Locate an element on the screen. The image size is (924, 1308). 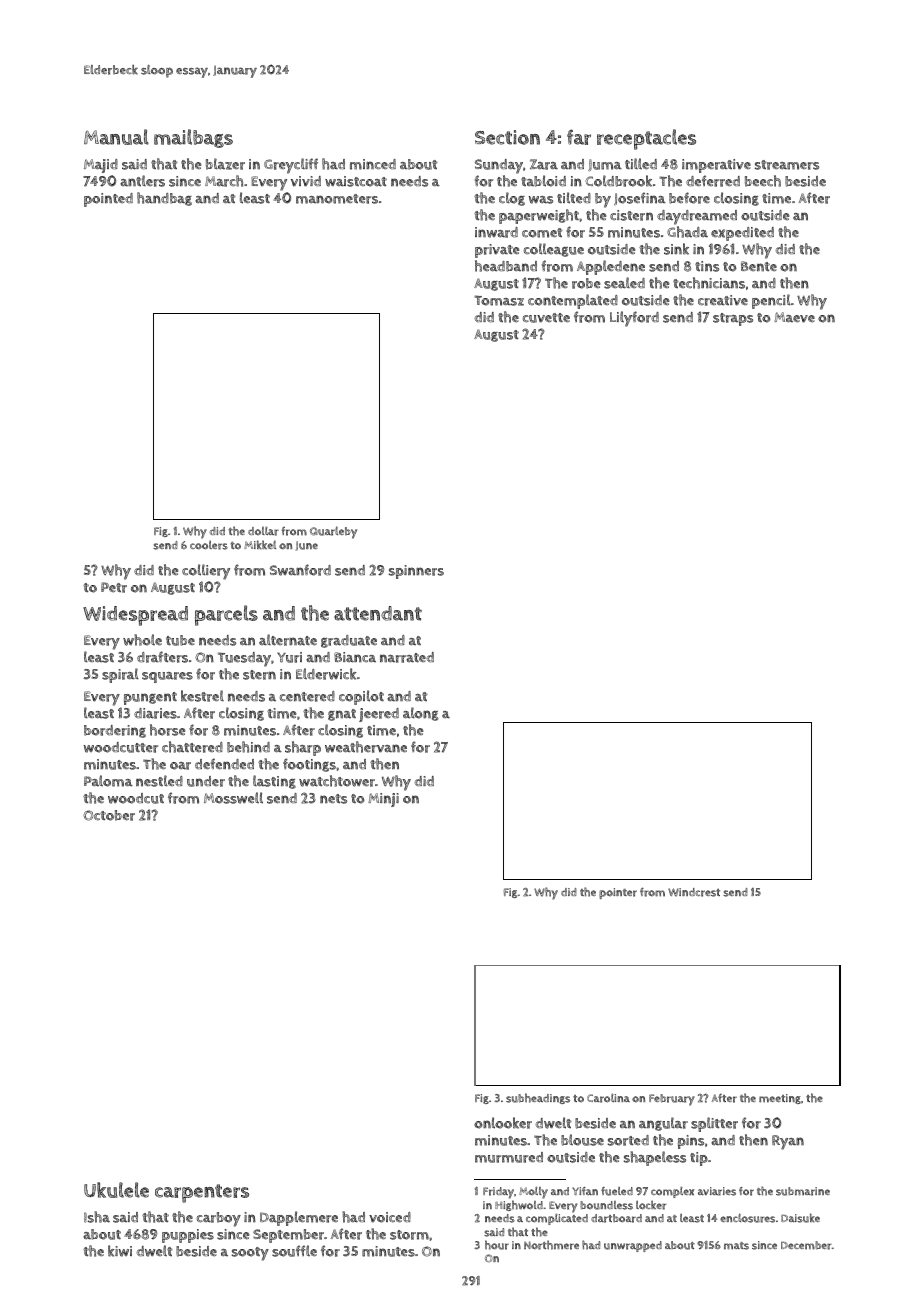
Ukulele is located at coordinates (116, 1190).
